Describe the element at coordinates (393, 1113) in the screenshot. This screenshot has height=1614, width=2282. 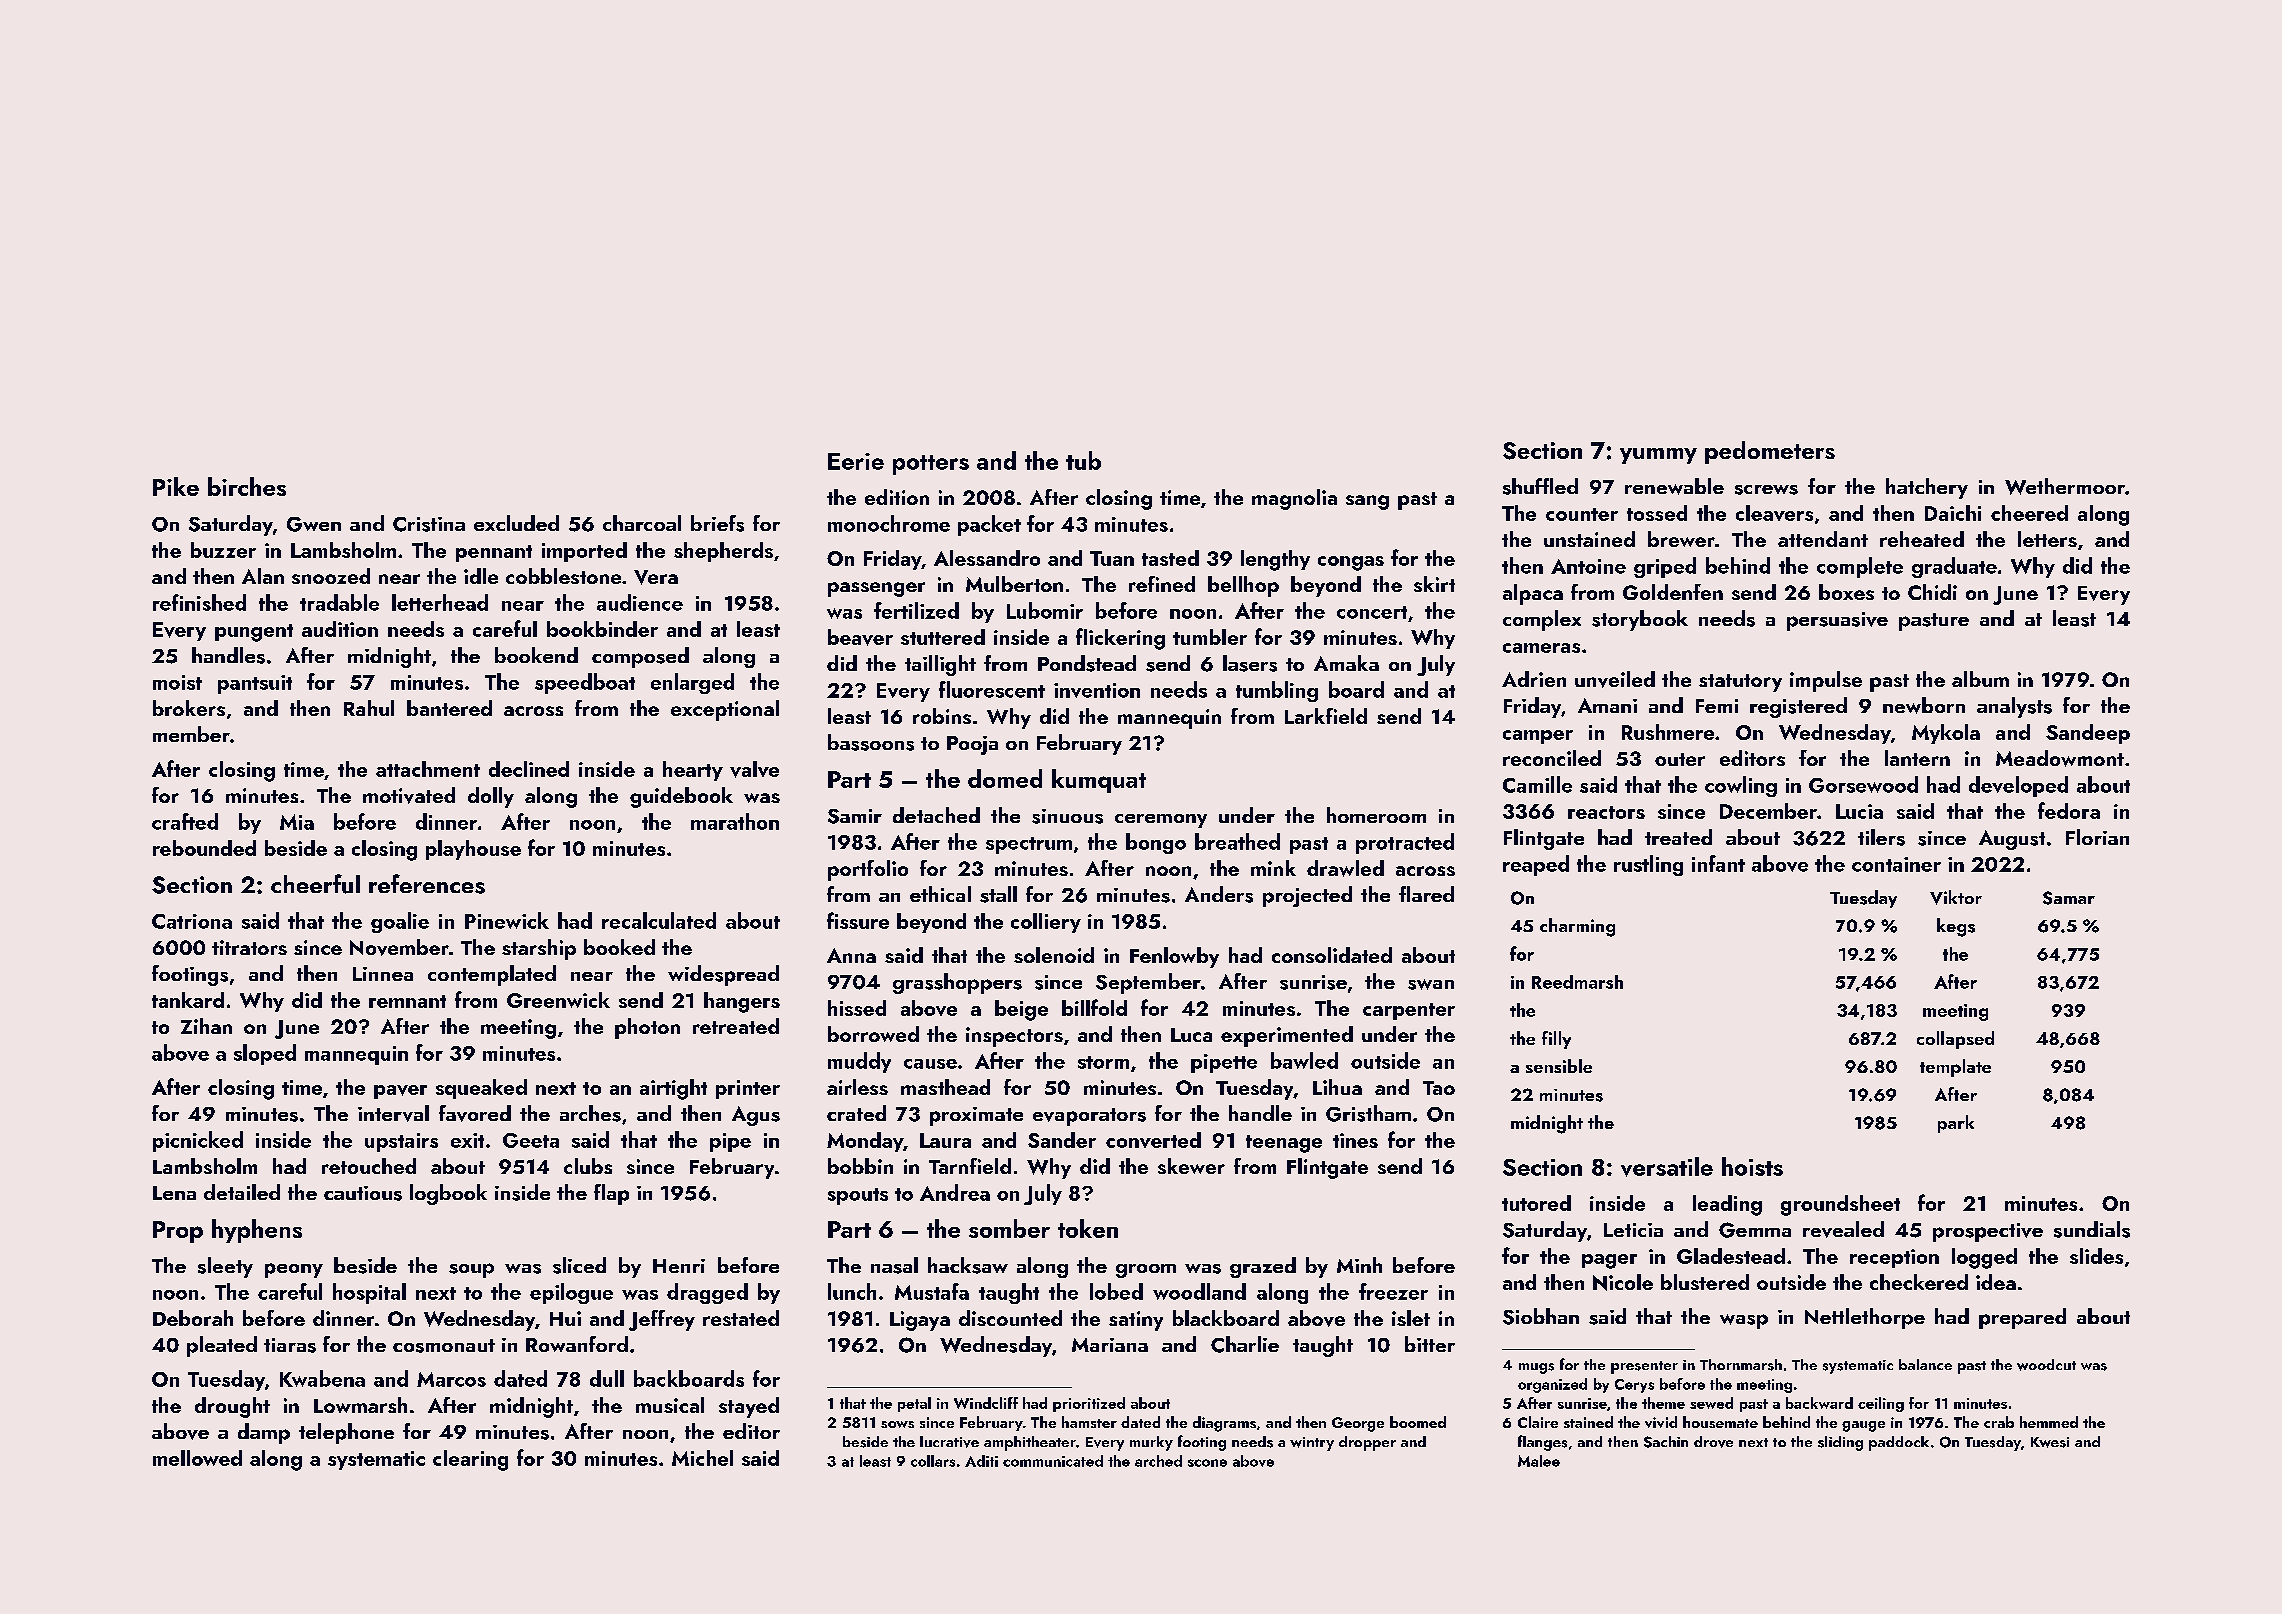
I see `interval` at that location.
